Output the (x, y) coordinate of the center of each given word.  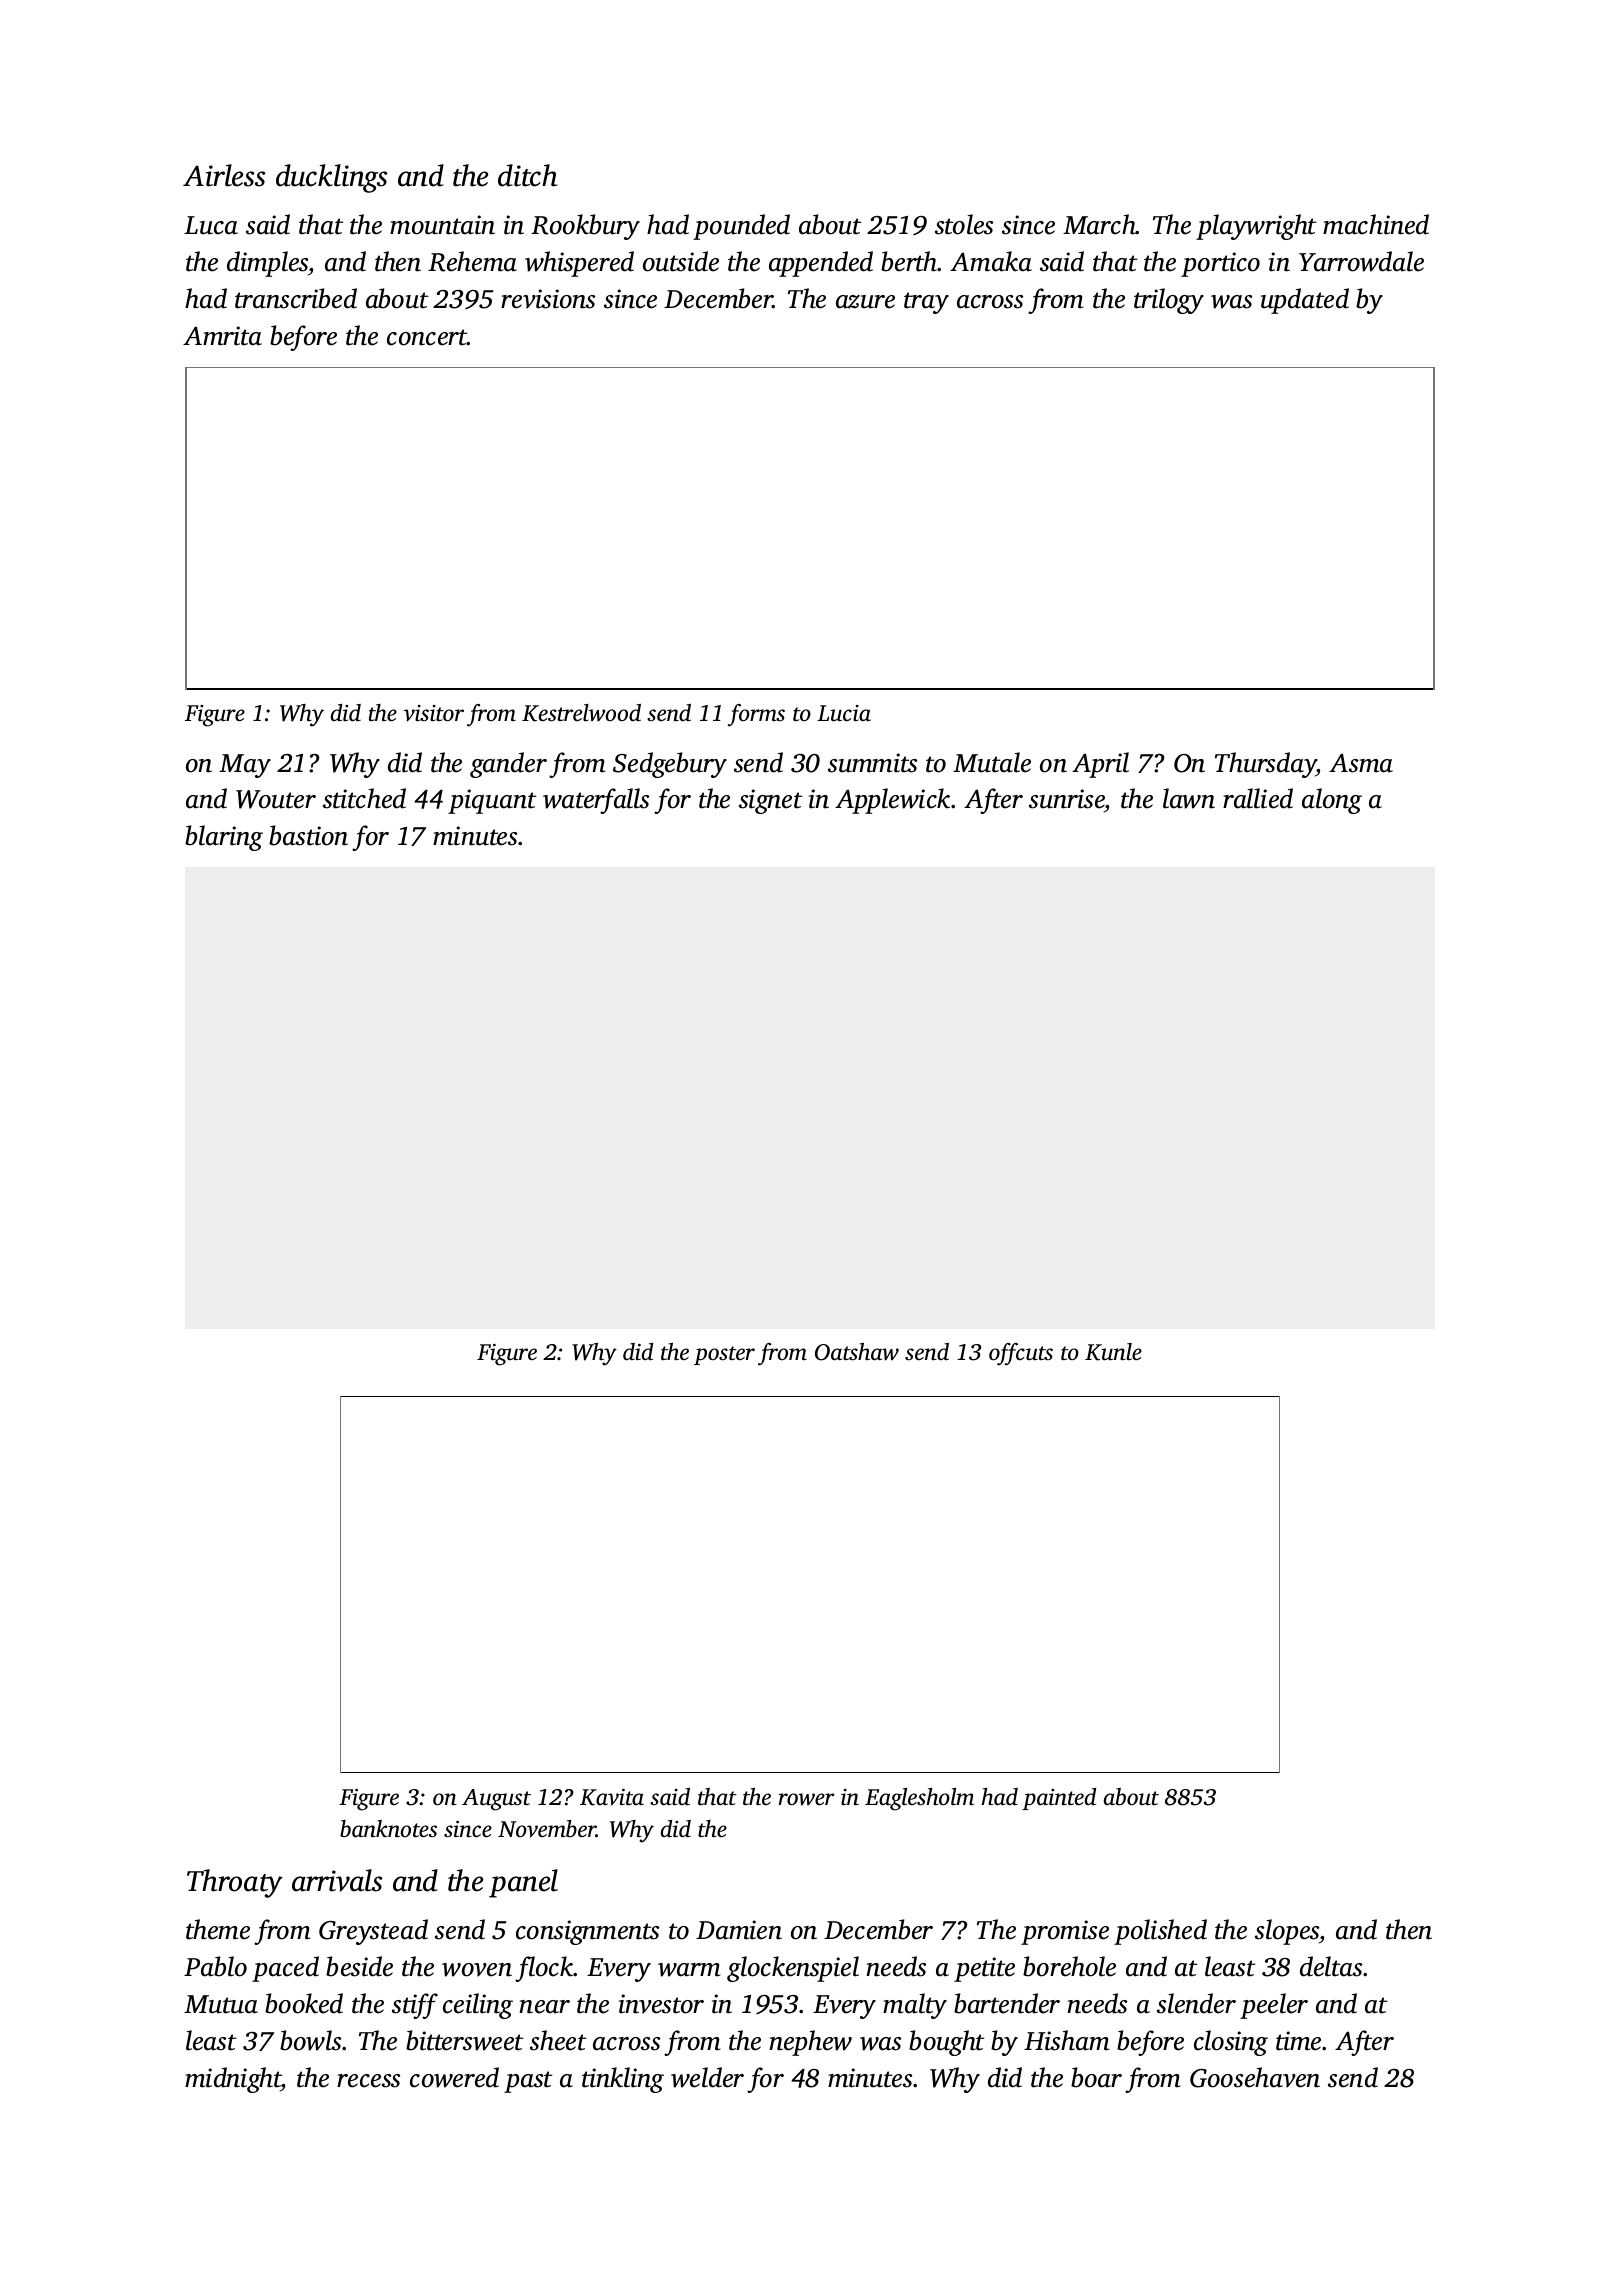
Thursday (1266, 765)
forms (756, 715)
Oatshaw (857, 1352)
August (496, 1800)
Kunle (1113, 1352)
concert (427, 337)
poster (724, 1355)
